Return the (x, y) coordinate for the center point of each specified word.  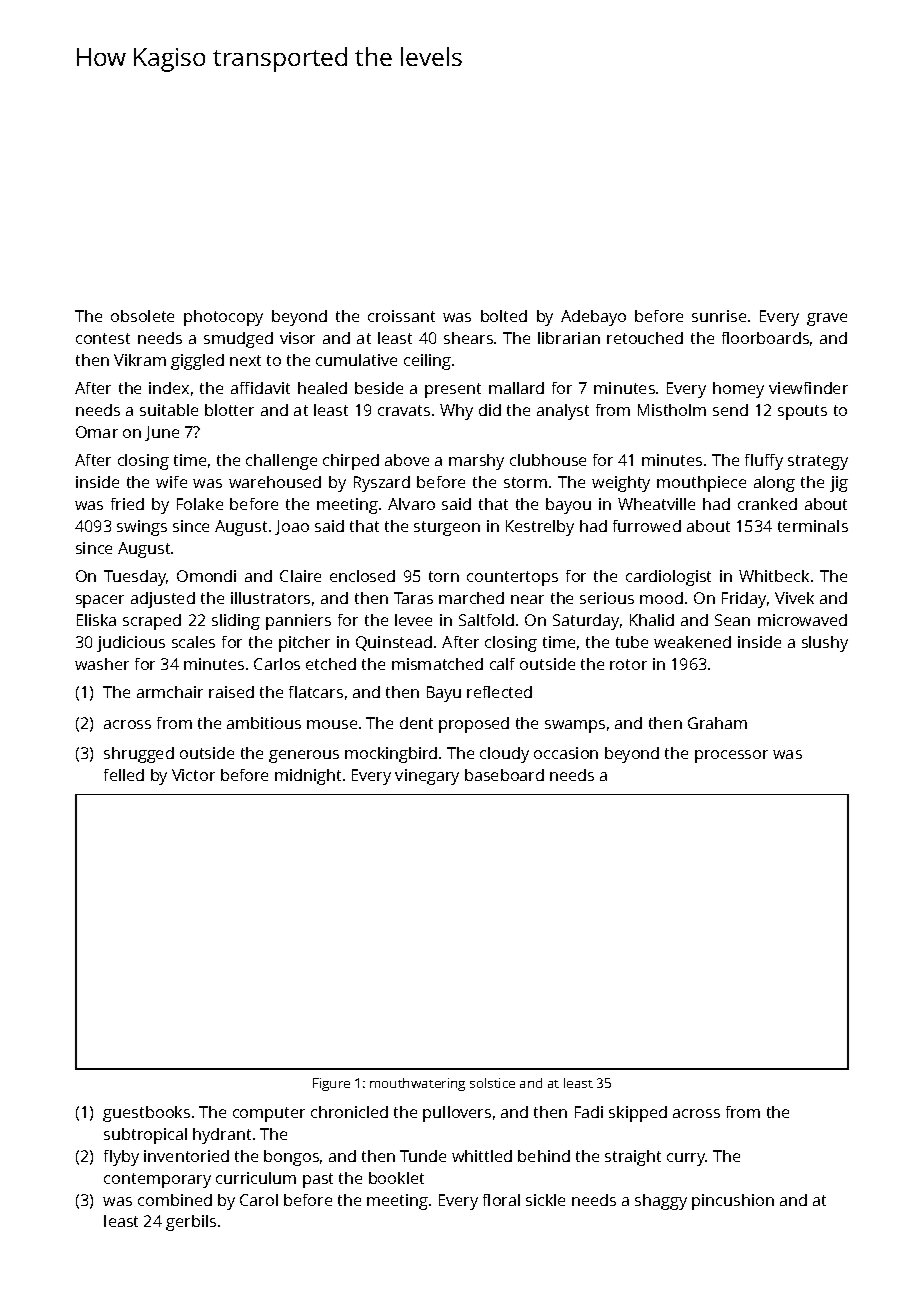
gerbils (191, 1223)
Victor (193, 775)
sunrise (719, 316)
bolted (504, 316)
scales (193, 642)
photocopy (223, 318)
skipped (638, 1114)
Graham (717, 723)
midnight (308, 777)
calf (502, 664)
